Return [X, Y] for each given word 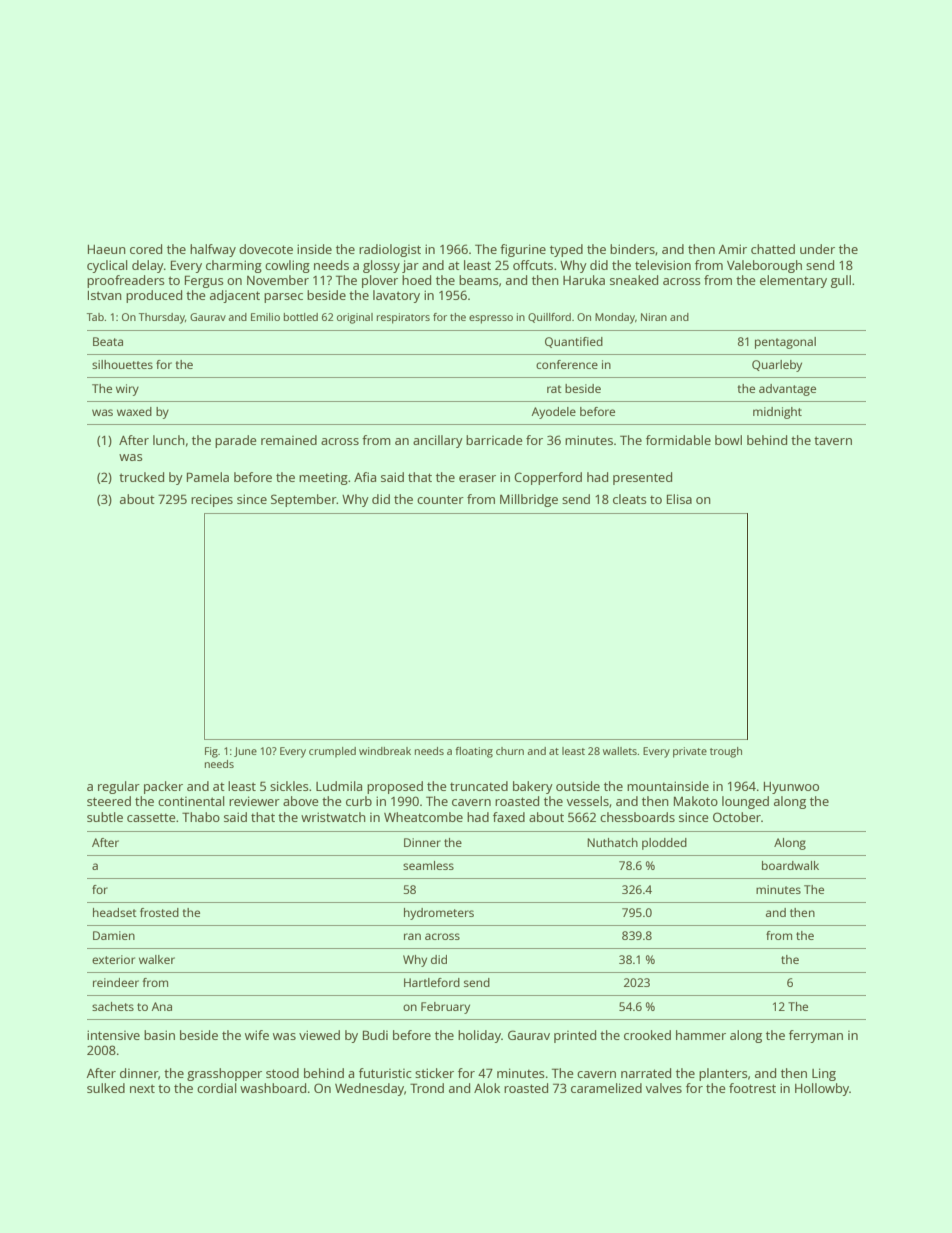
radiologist [390, 250]
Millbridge [529, 500]
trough [726, 752]
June [245, 752]
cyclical [107, 266]
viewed [319, 1035]
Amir [733, 249]
